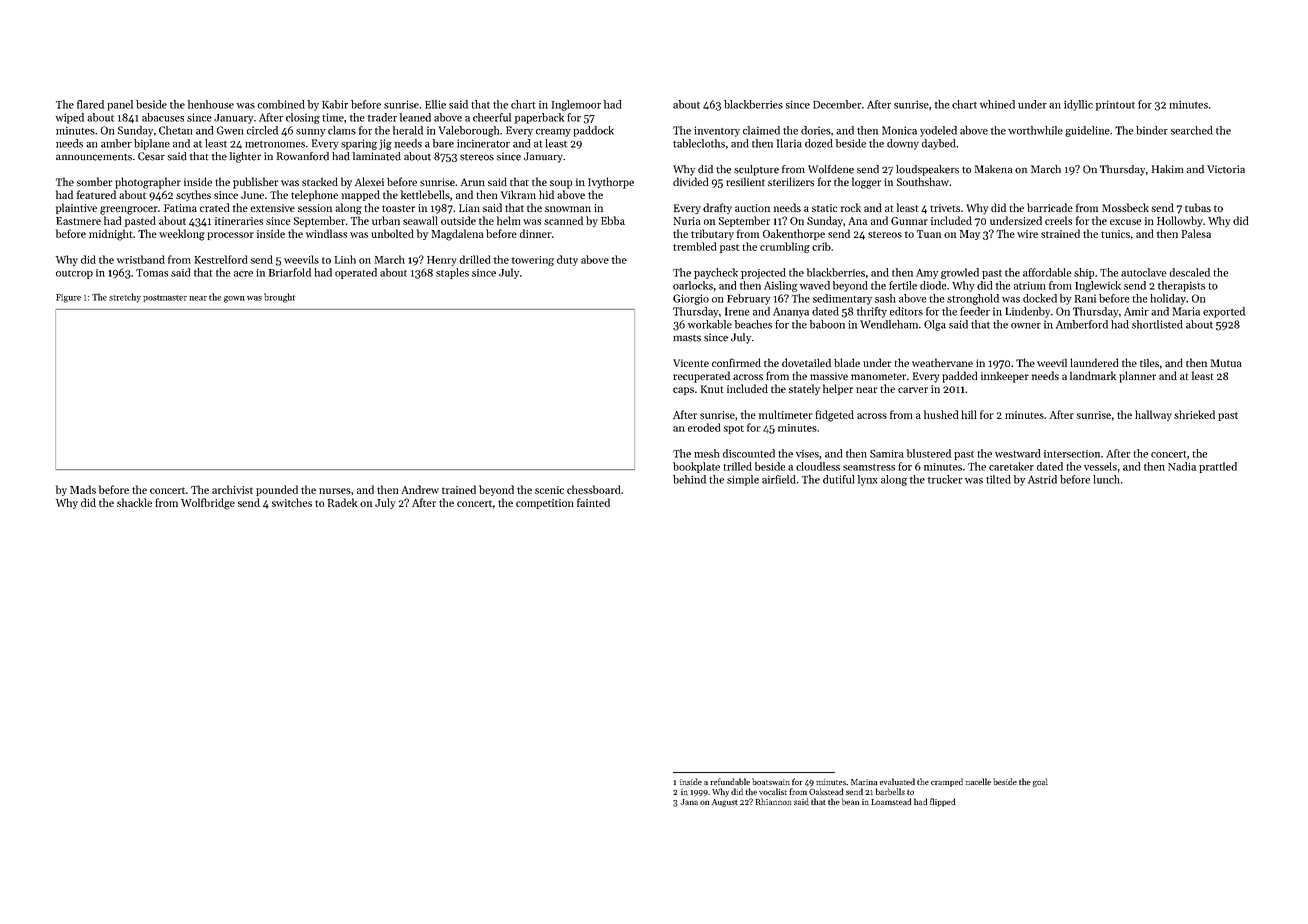 The height and width of the screenshot is (924, 1308). I want to click on stronghold, so click(973, 299).
